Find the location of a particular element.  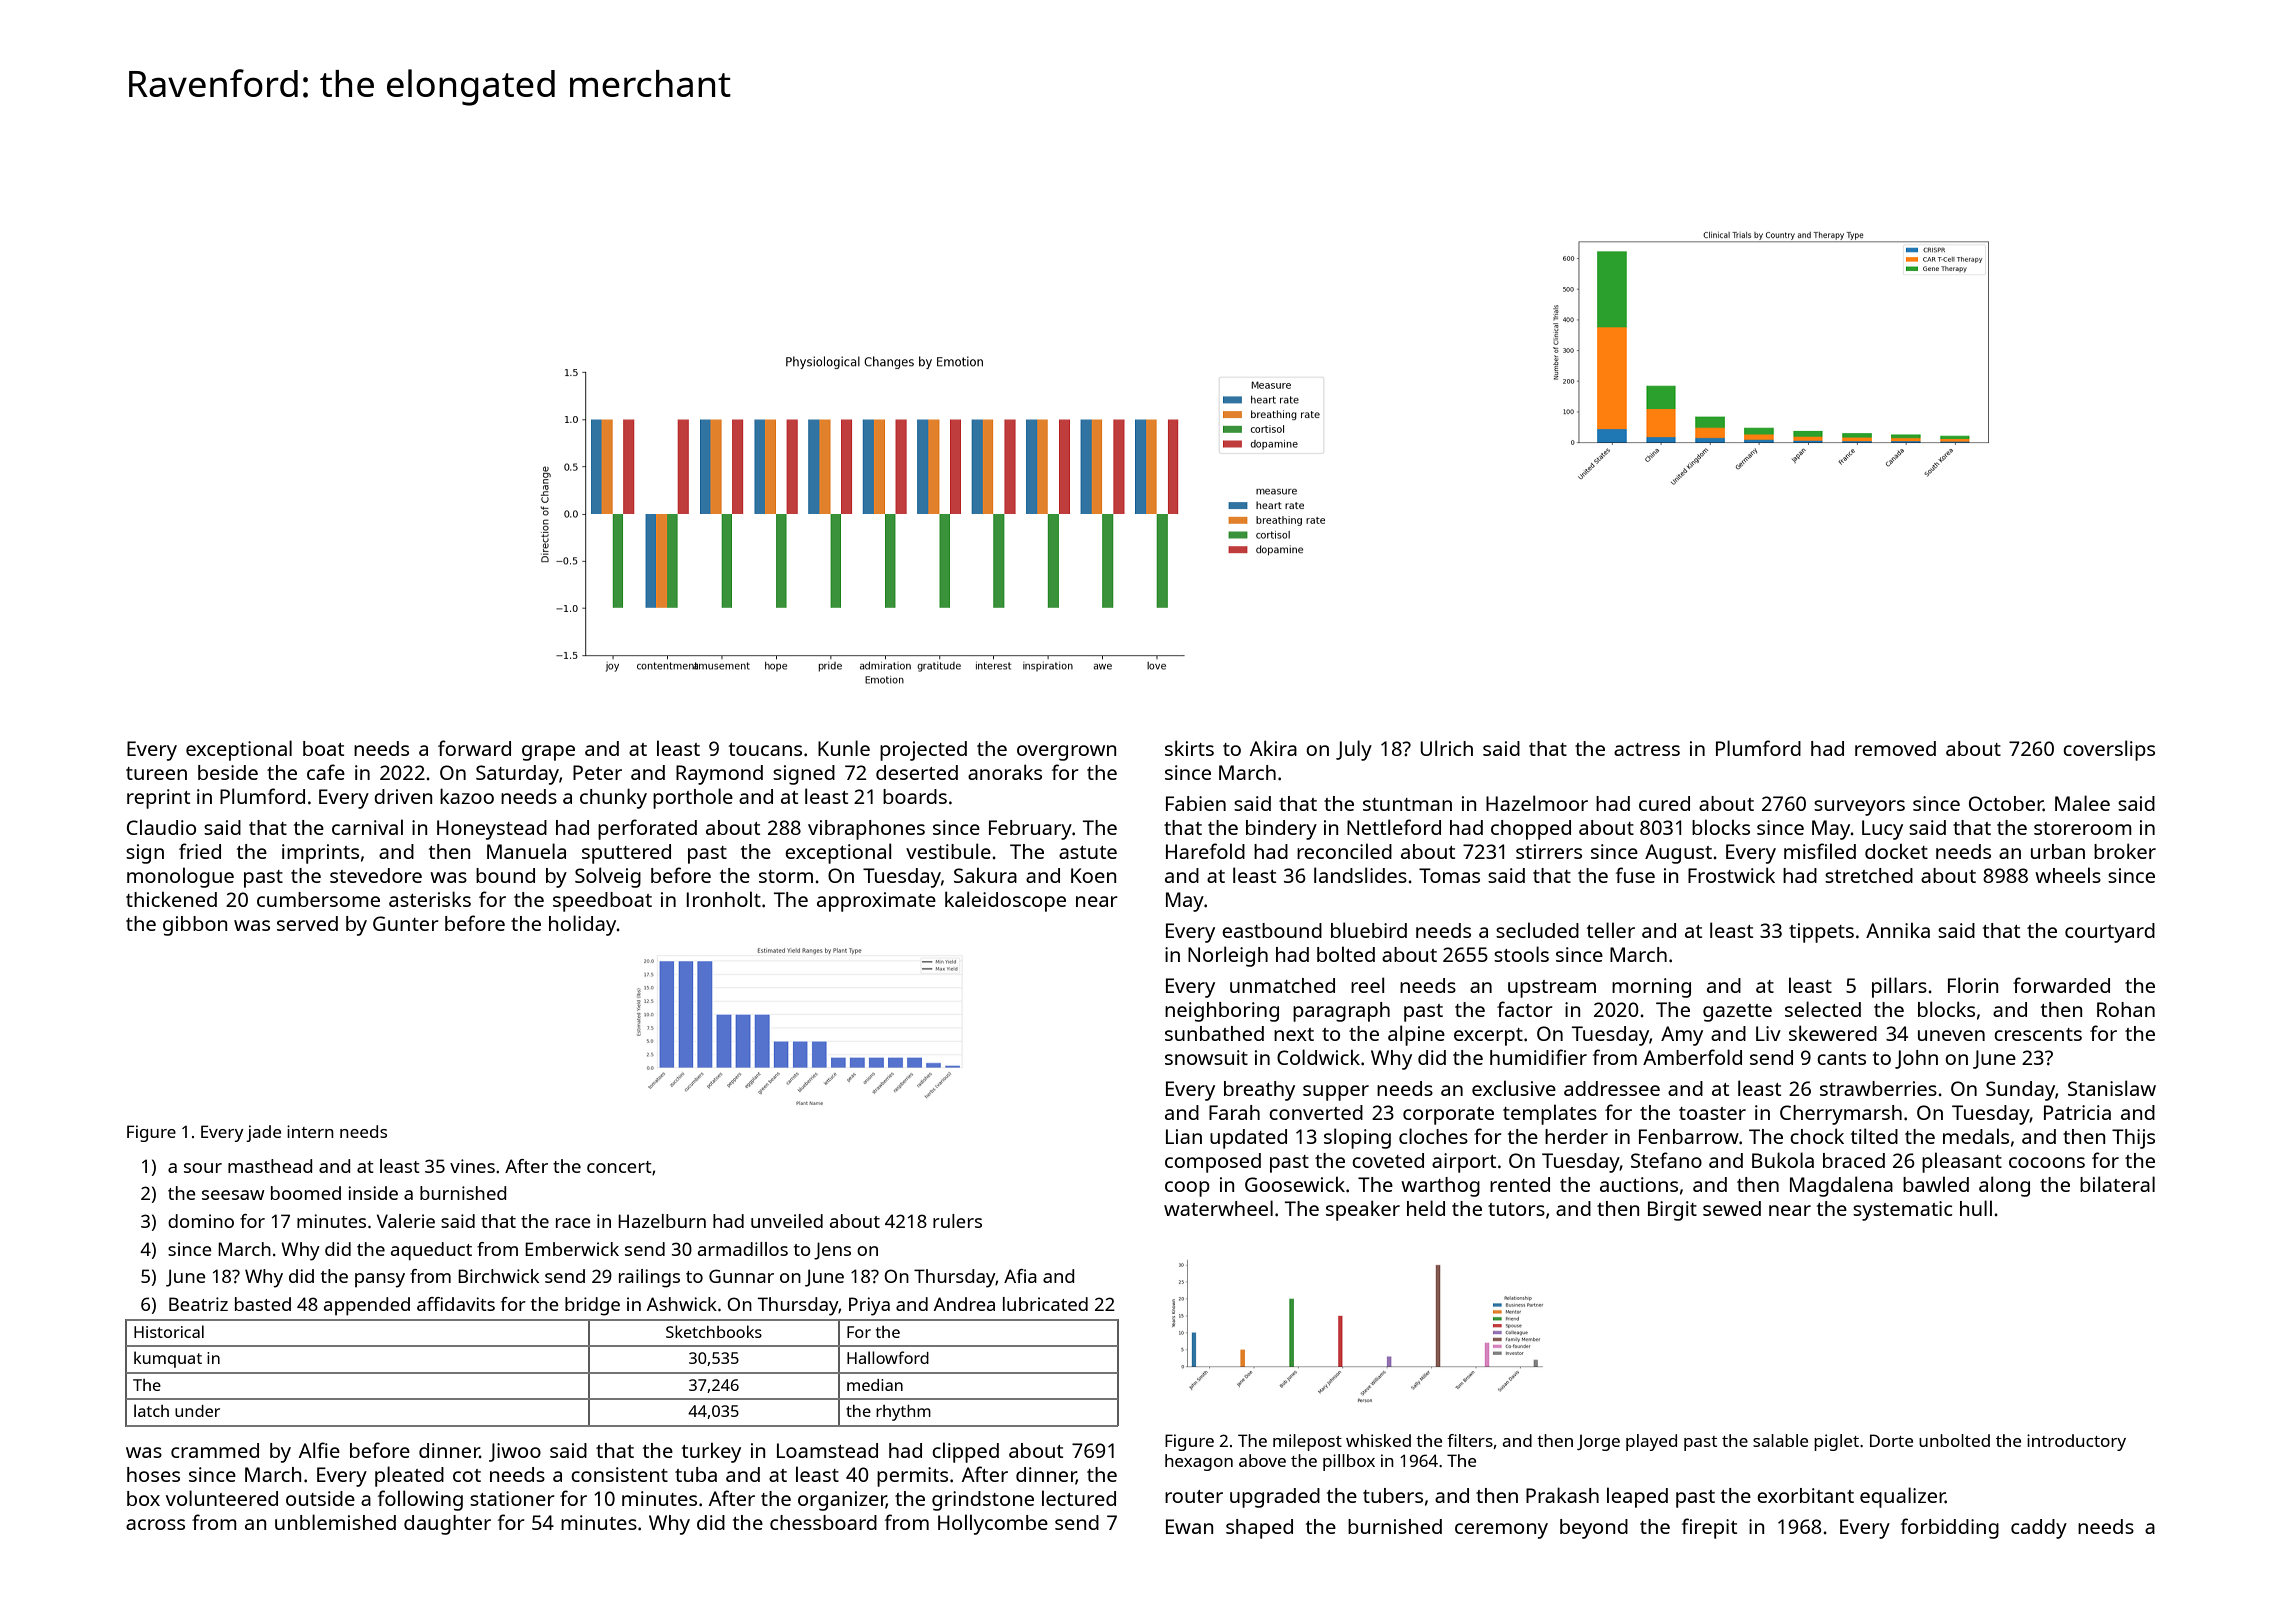

tureen is located at coordinates (156, 773).
